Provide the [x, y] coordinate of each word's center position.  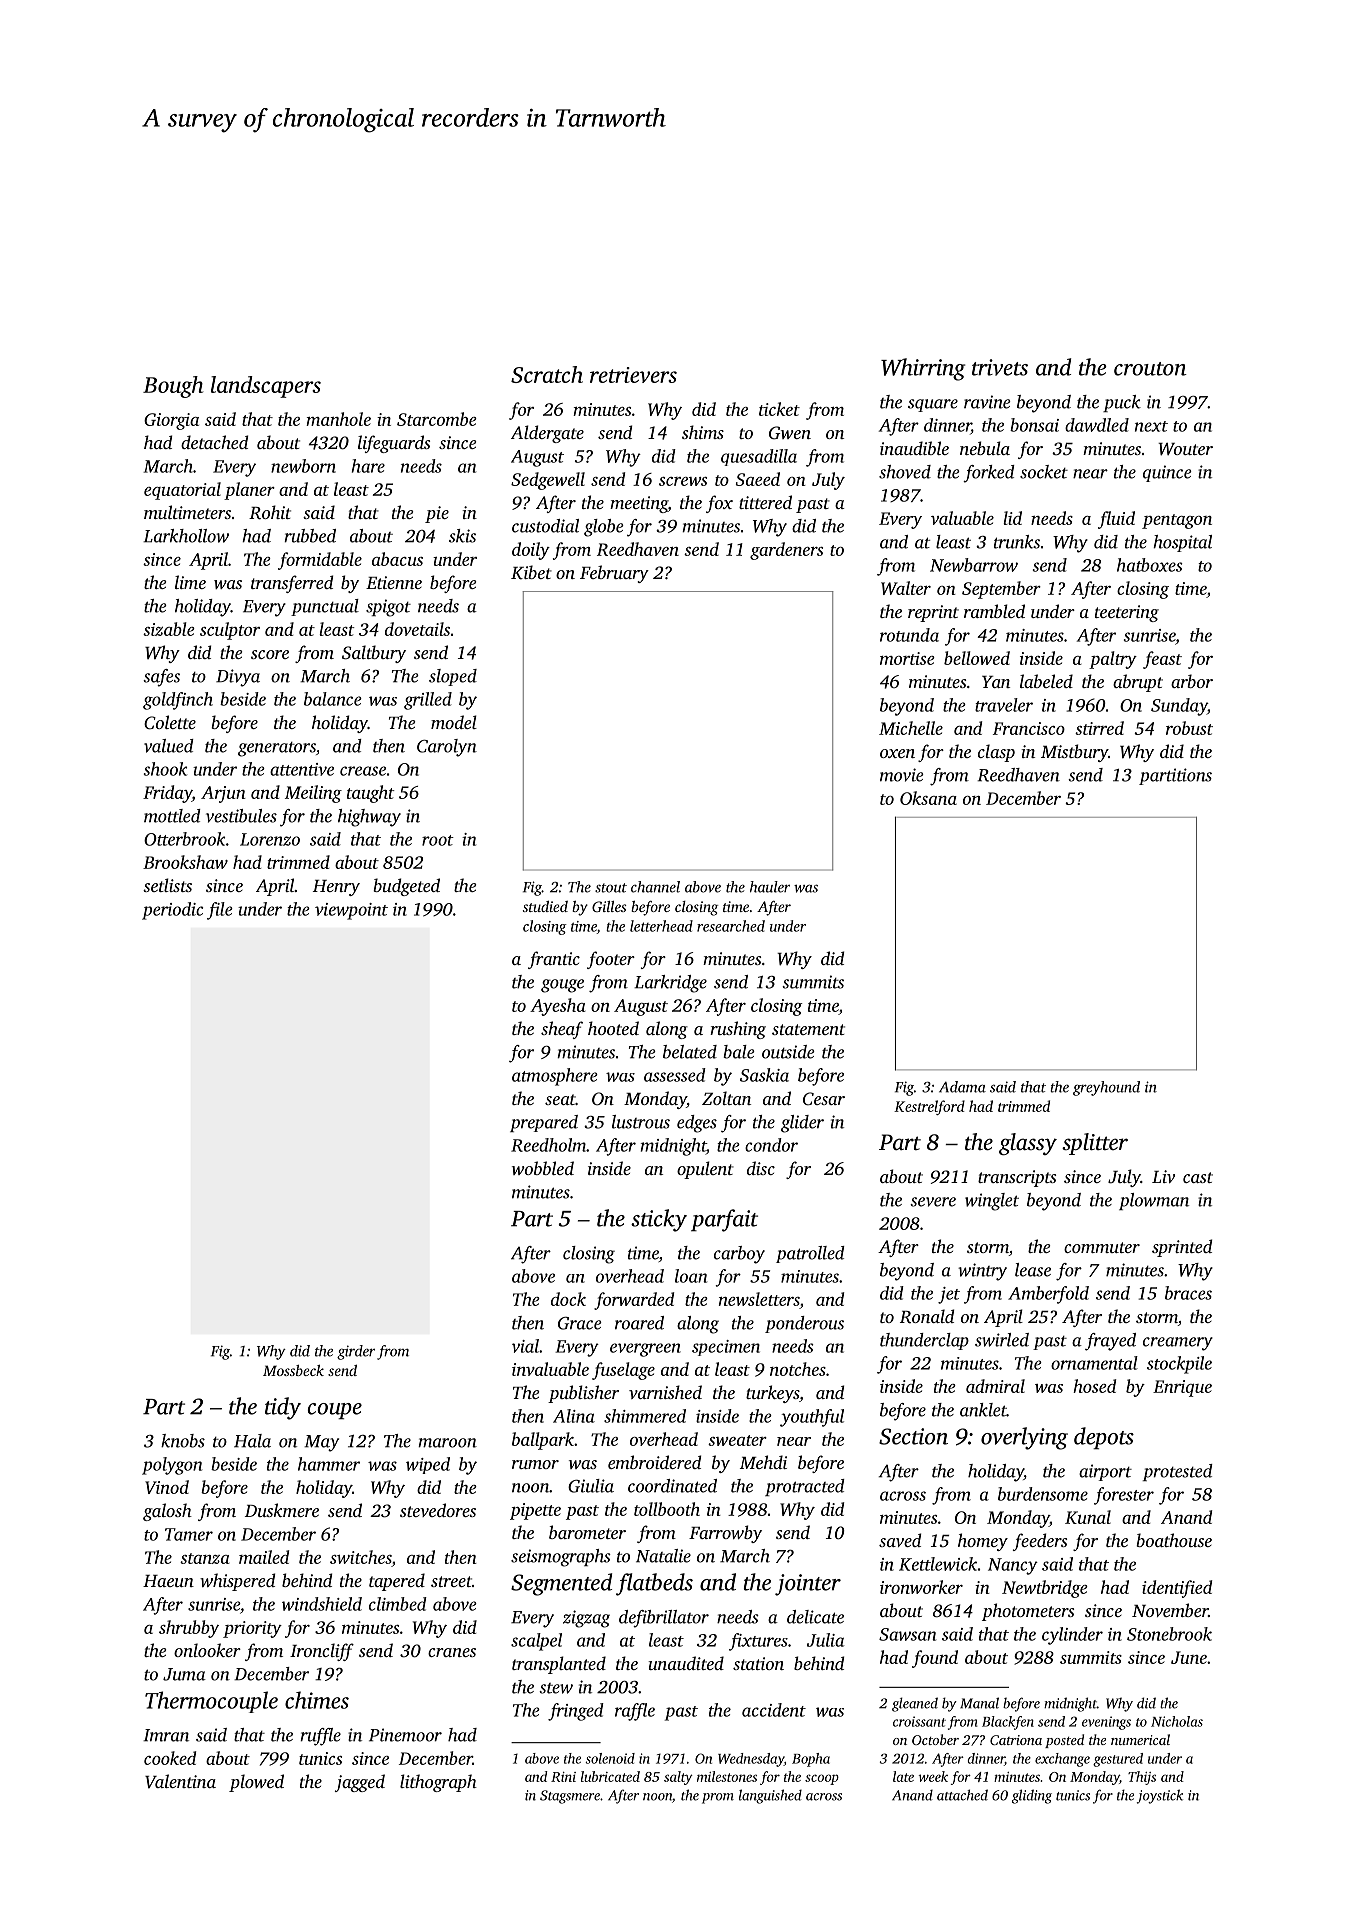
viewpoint [351, 911]
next [1151, 426]
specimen [726, 1348]
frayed [1110, 1342]
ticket [779, 409]
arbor [1192, 681]
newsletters [759, 1299]
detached [214, 442]
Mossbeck [293, 1370]
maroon [447, 1443]
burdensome [1043, 1494]
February [614, 574]
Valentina [180, 1781]
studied [545, 906]
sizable [169, 629]
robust [1189, 728]
